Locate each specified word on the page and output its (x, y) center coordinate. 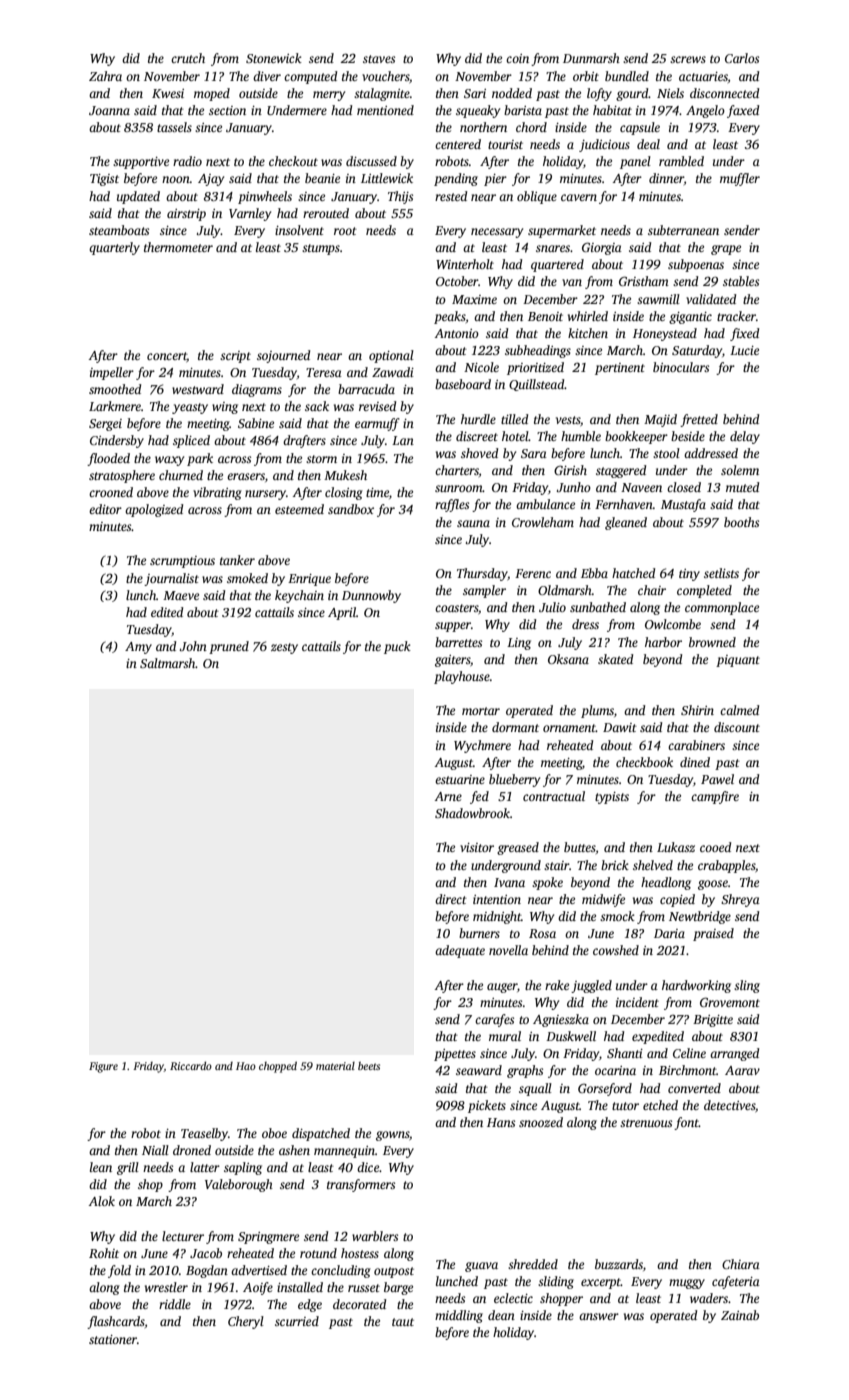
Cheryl (246, 1322)
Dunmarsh (591, 58)
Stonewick (274, 58)
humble (581, 436)
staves (379, 59)
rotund (318, 1253)
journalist (171, 579)
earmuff (377, 424)
